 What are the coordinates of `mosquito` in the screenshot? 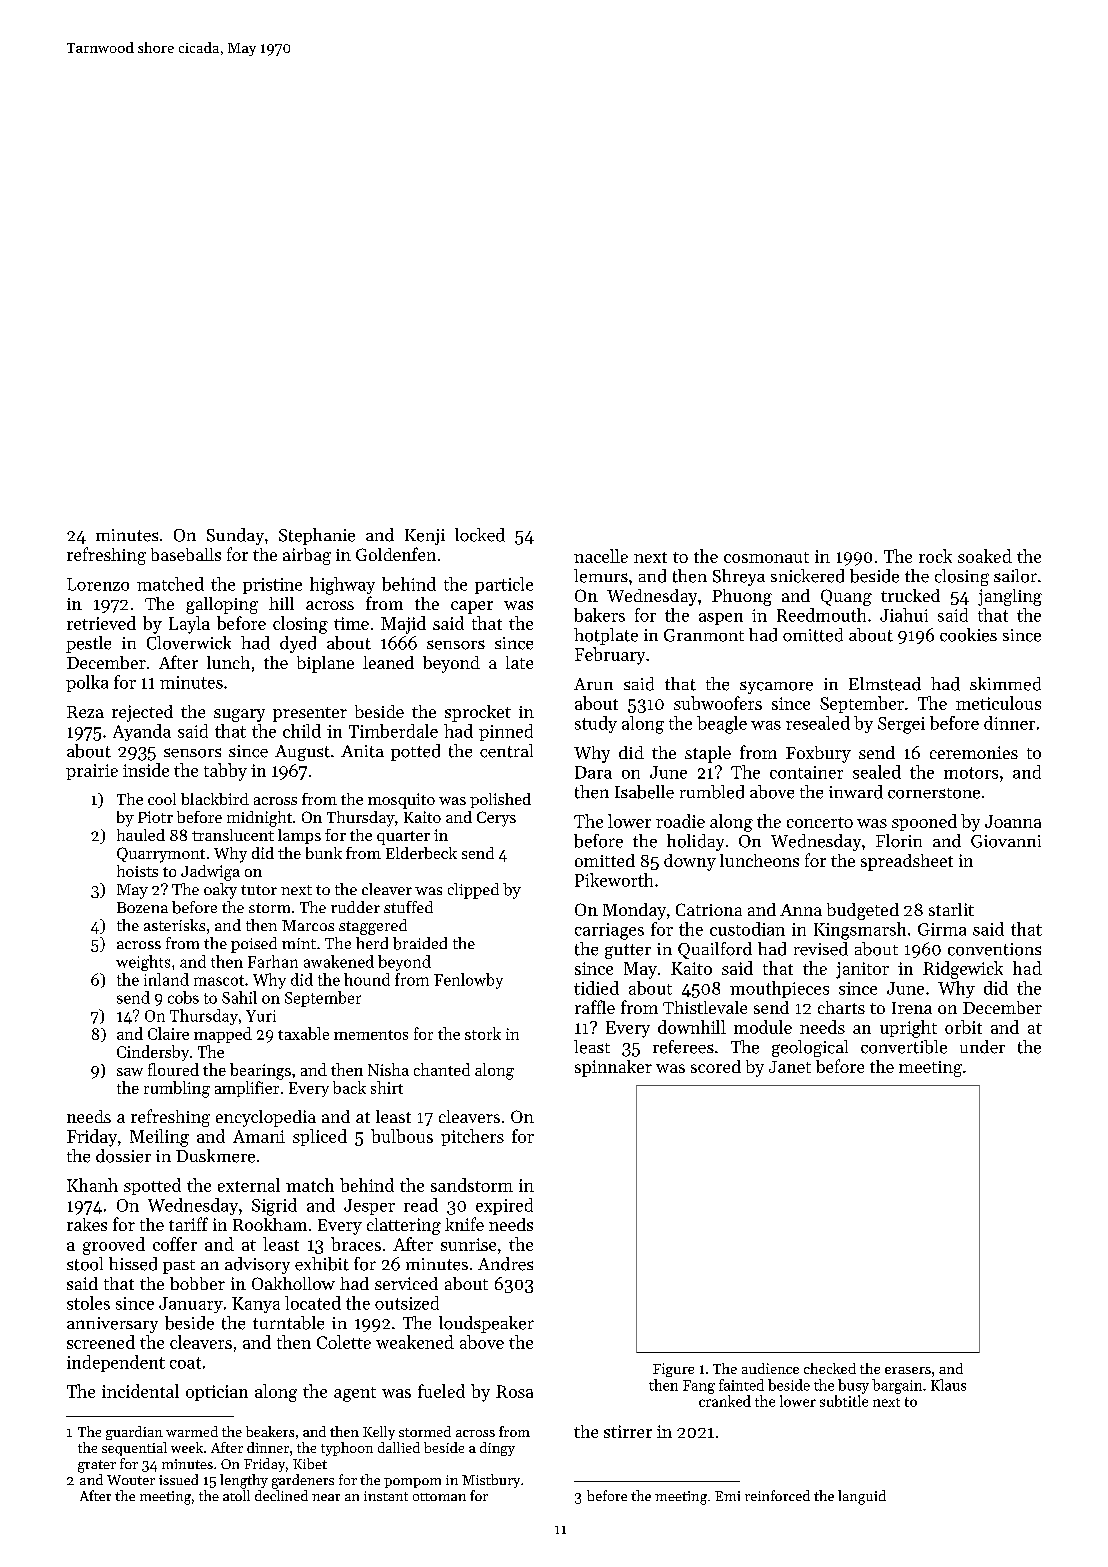 It's located at (401, 801).
